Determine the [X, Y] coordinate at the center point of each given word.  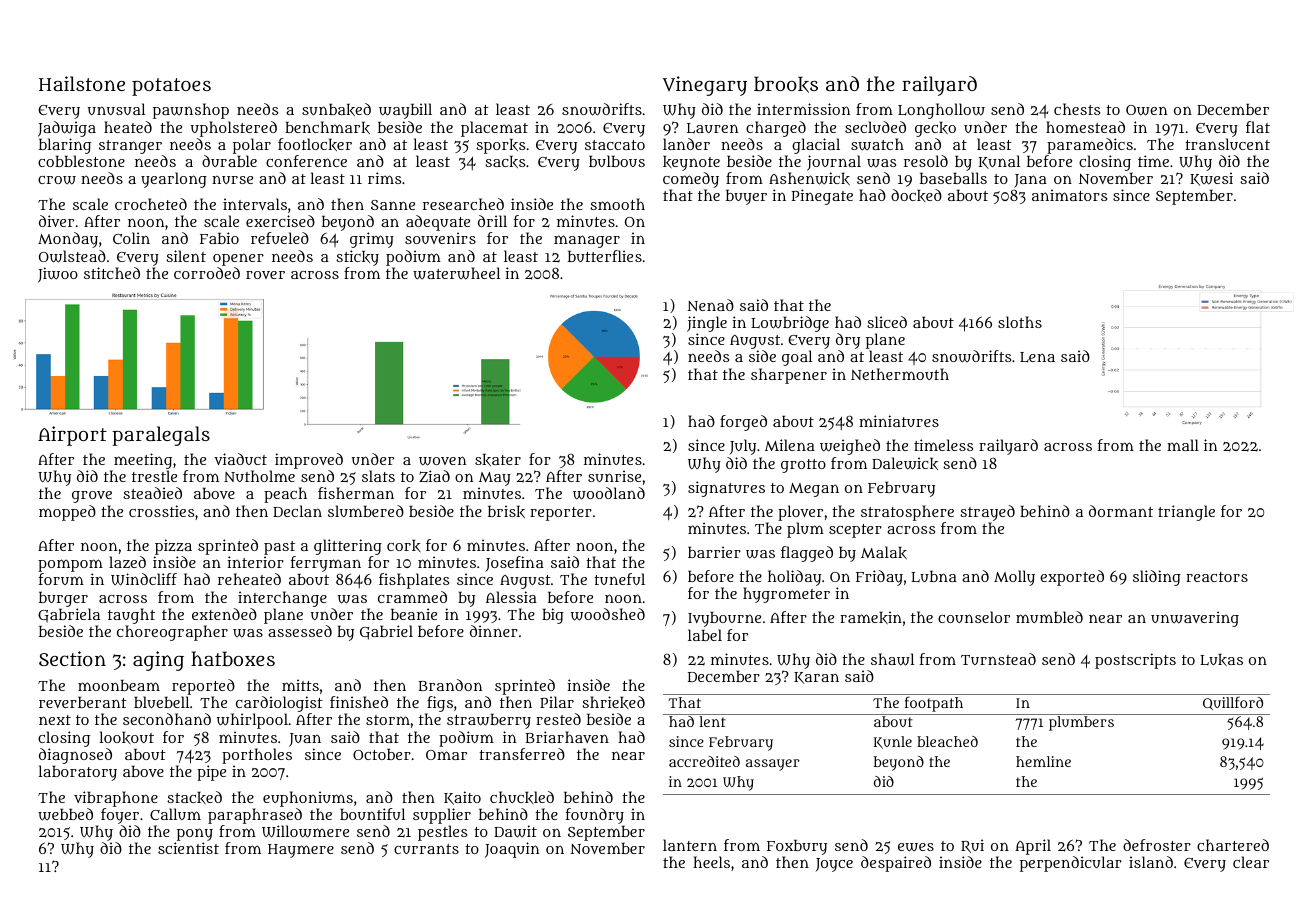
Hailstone [82, 83]
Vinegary [705, 86]
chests [1077, 109]
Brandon [450, 685]
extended [224, 614]
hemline [1043, 761]
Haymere [301, 851]
